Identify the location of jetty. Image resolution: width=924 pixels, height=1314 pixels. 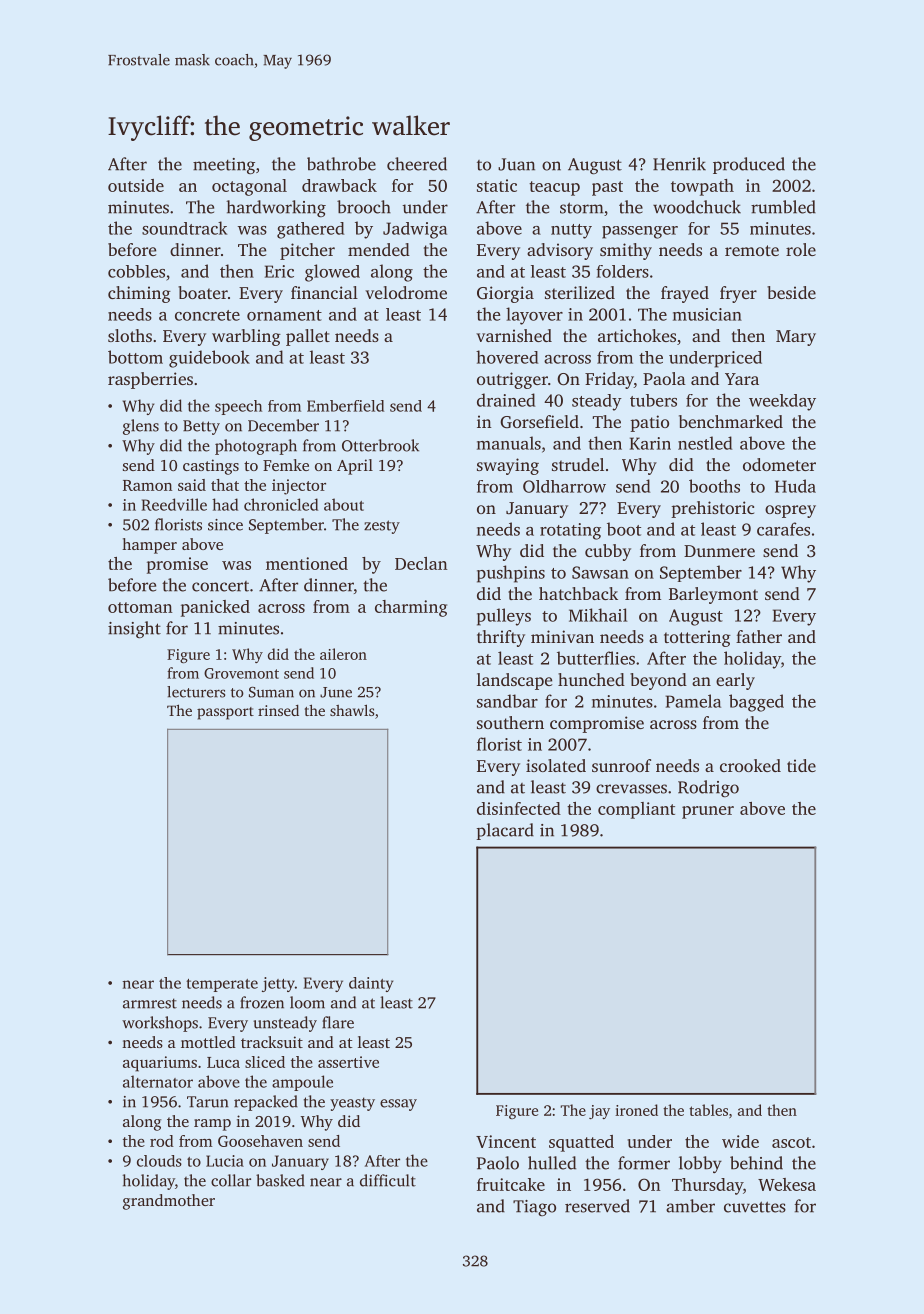
(278, 984).
